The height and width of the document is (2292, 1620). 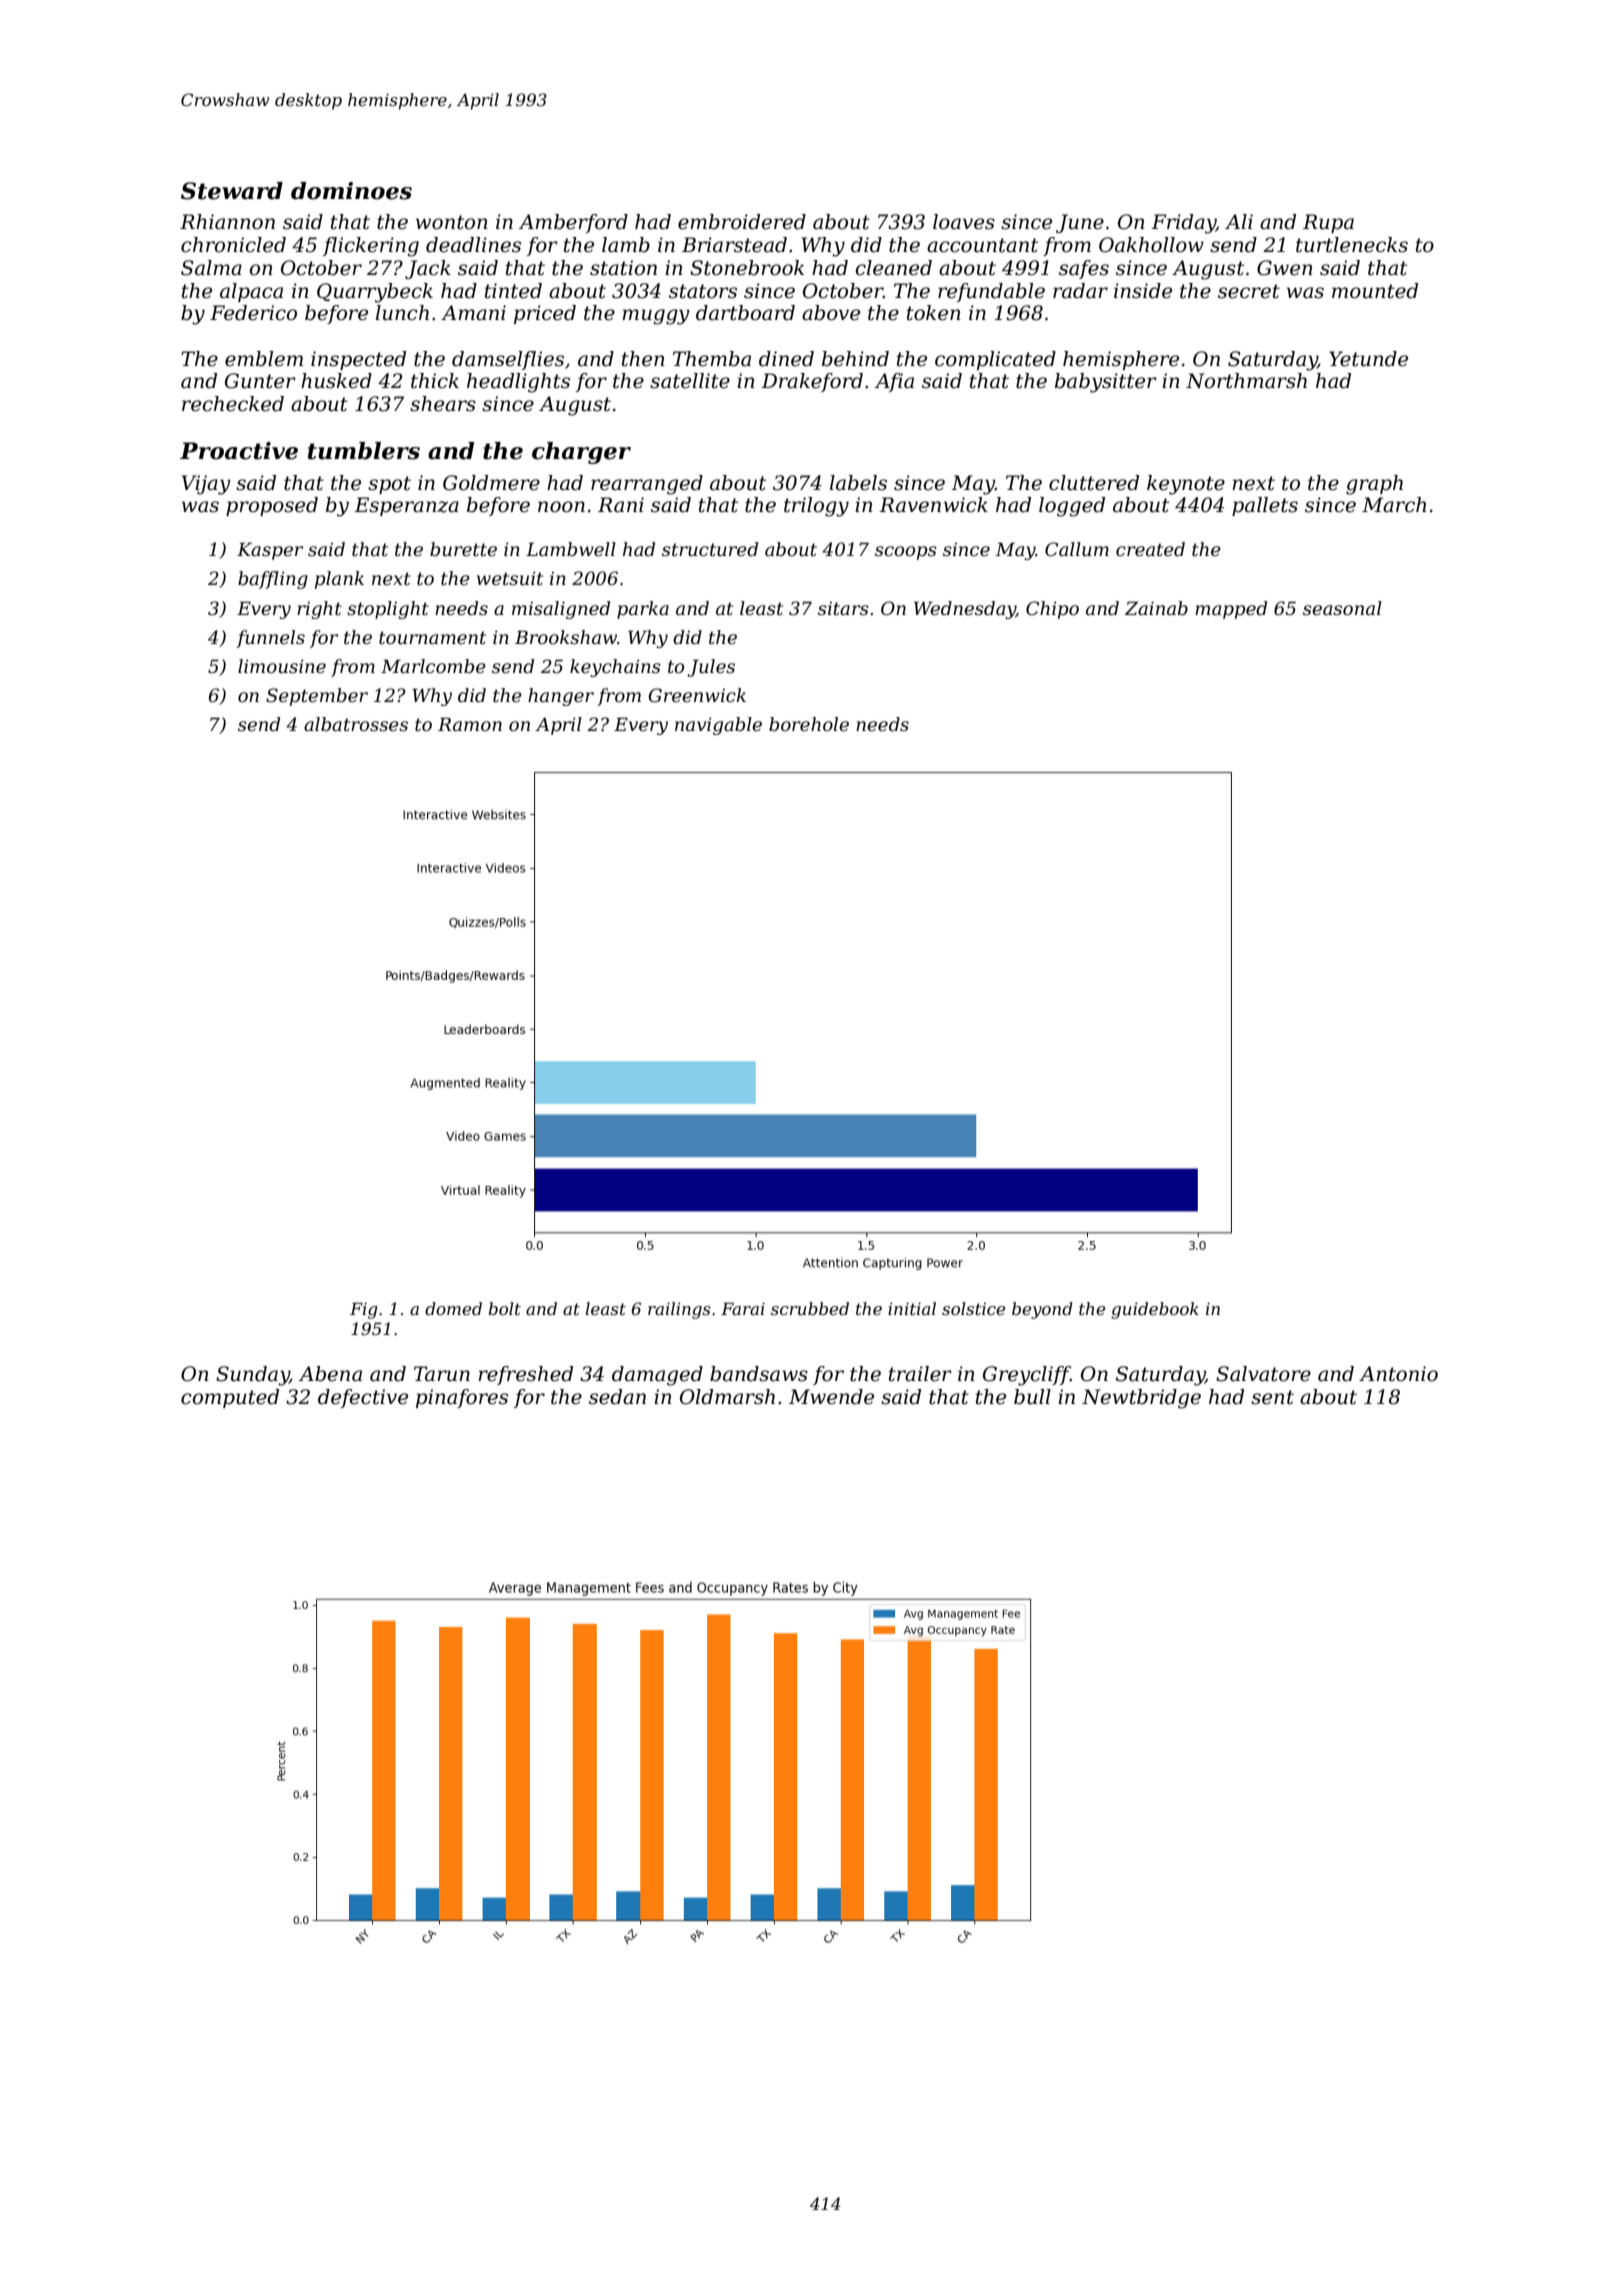 I want to click on Ravenwick, so click(x=933, y=505).
